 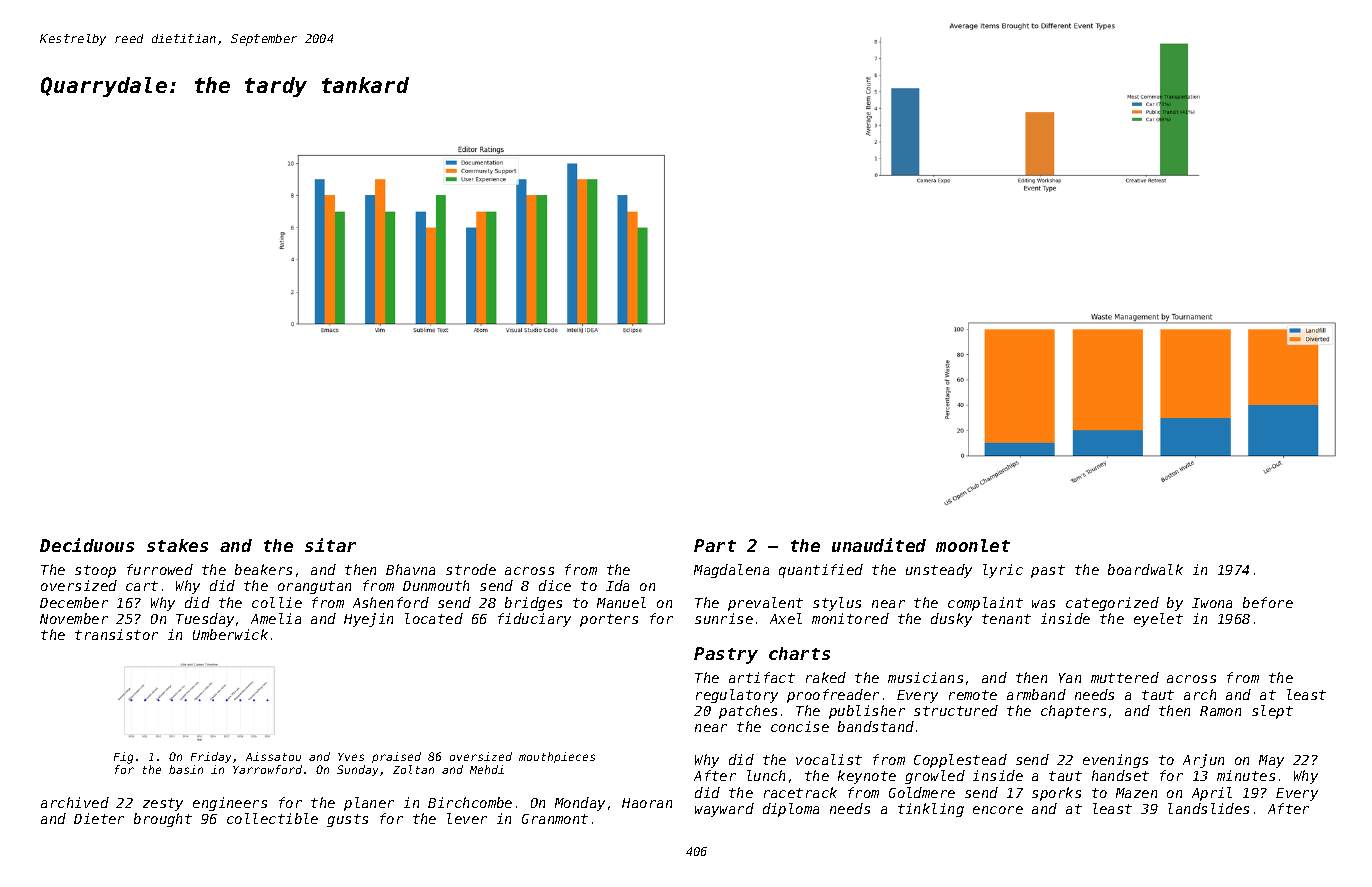 I want to click on moonlet, so click(x=973, y=545).
